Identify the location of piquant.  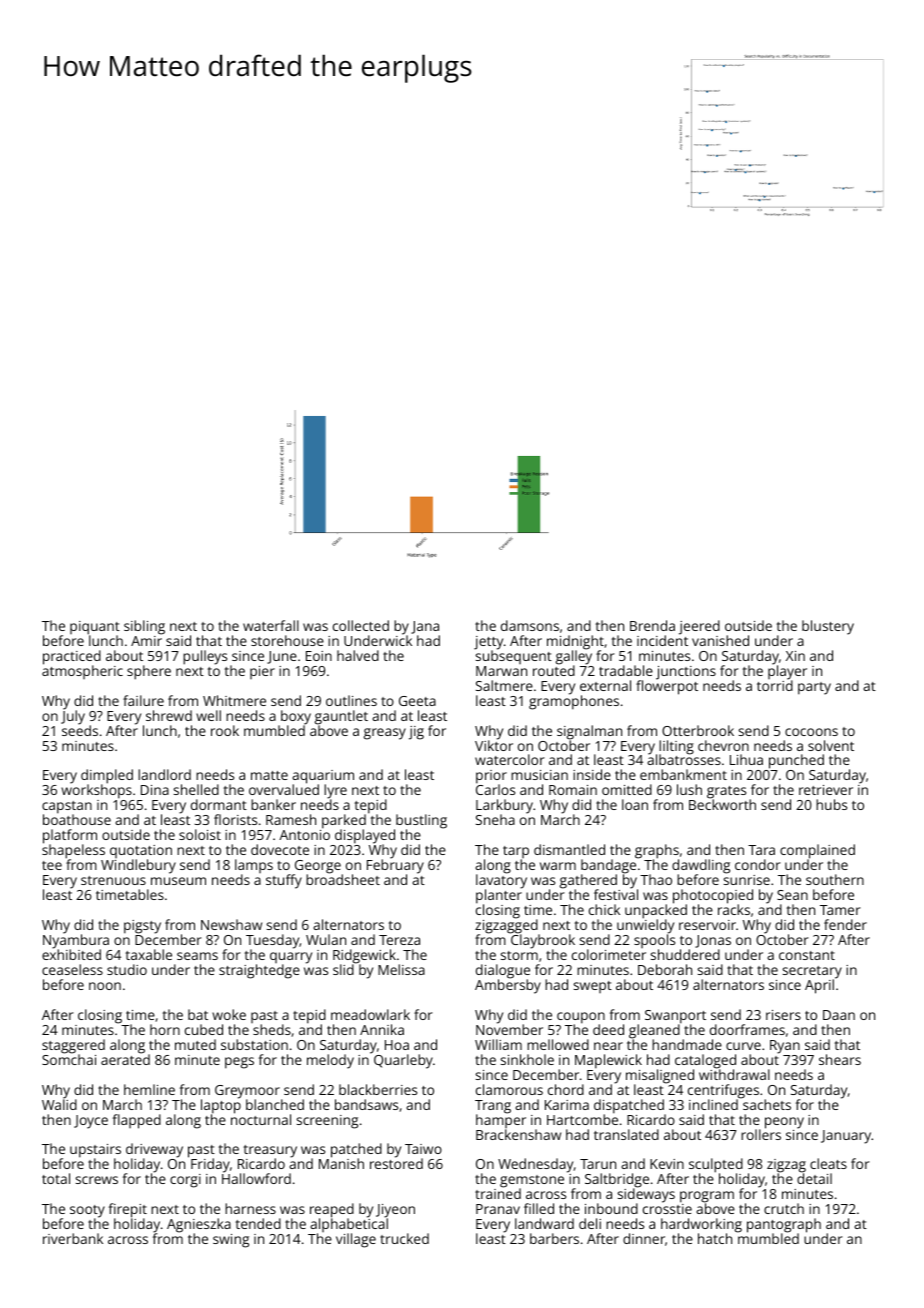
(95, 628).
